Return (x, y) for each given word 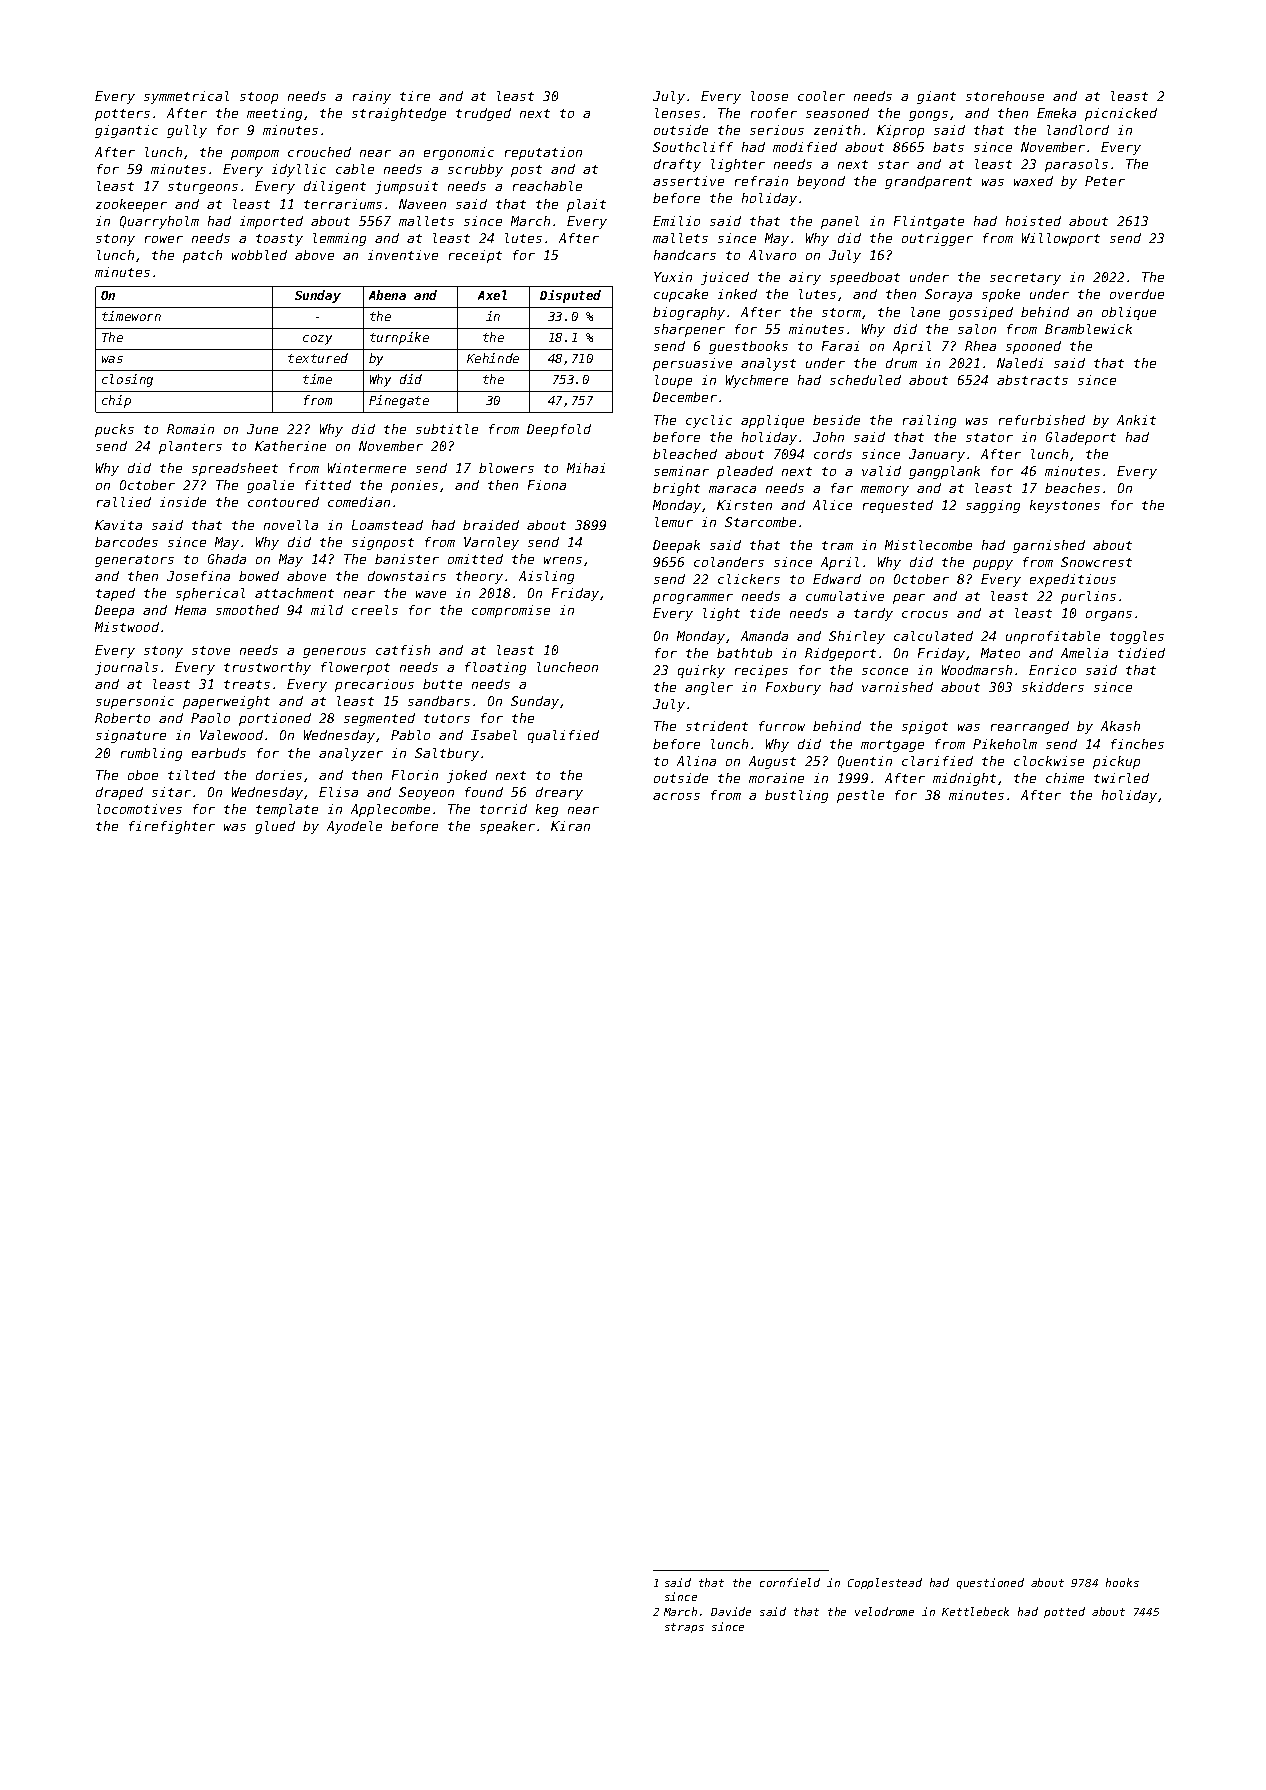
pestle (860, 796)
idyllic (299, 170)
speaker (507, 827)
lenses (677, 113)
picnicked (1121, 114)
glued (275, 827)
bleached (685, 454)
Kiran (570, 826)
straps (684, 1628)
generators (134, 561)
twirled (1121, 778)
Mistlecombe (928, 545)
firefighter (172, 827)
